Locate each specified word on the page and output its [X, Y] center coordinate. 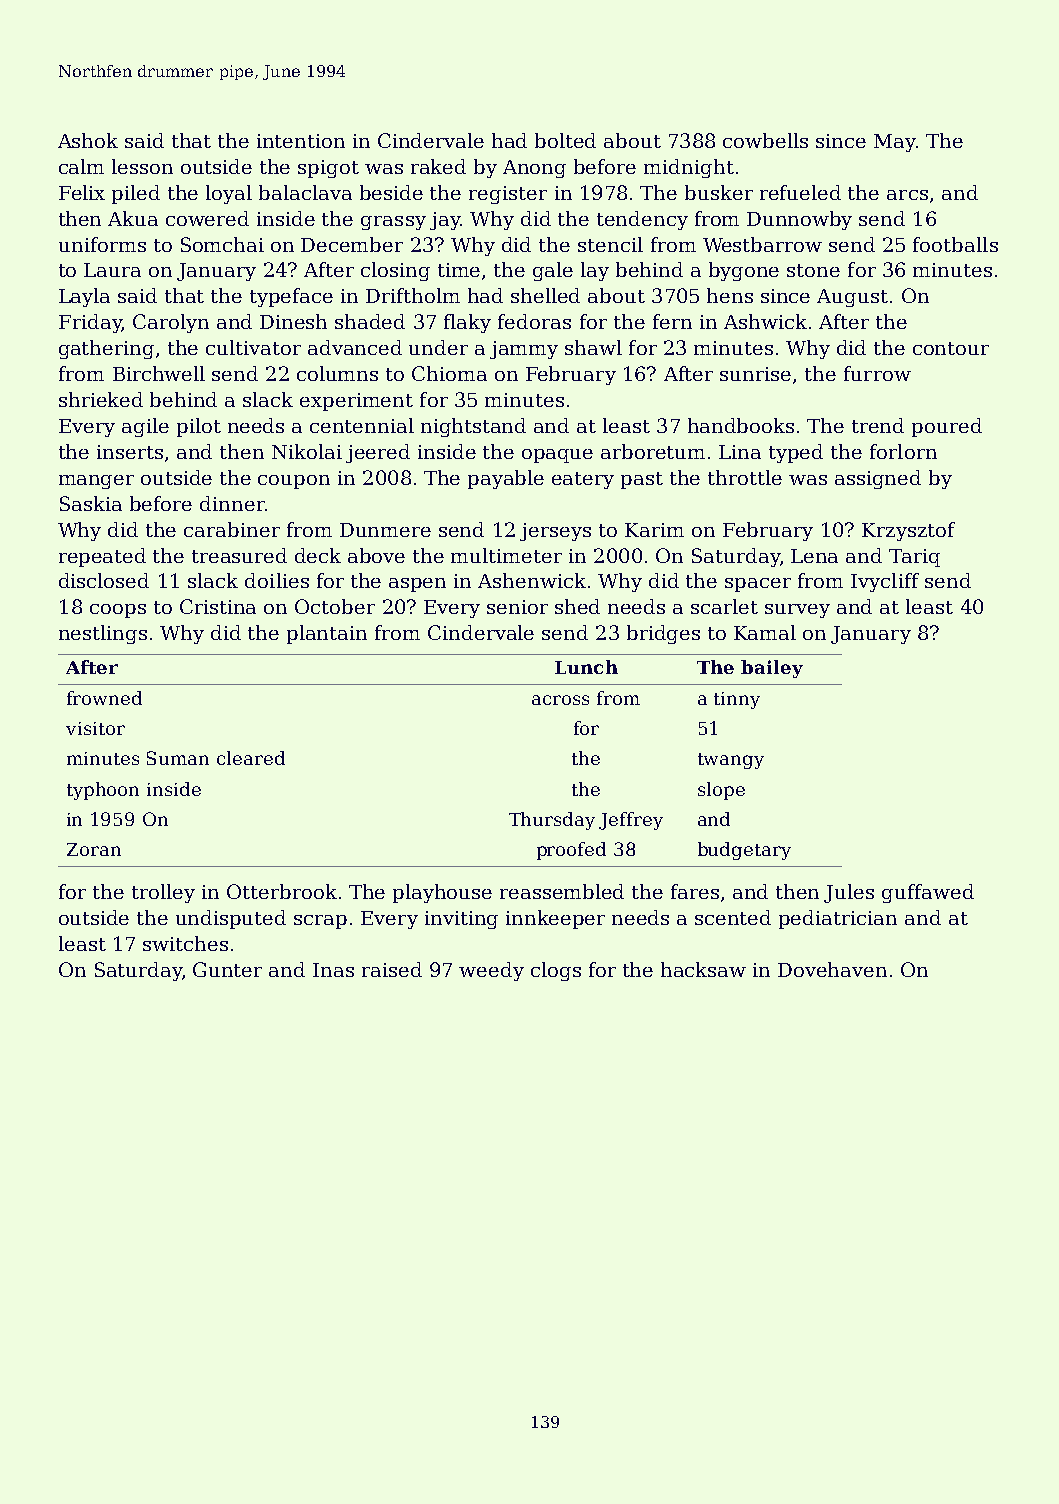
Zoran [94, 849]
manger [96, 482]
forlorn [903, 451]
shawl [593, 347]
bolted [565, 140]
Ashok [88, 140]
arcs [907, 195]
